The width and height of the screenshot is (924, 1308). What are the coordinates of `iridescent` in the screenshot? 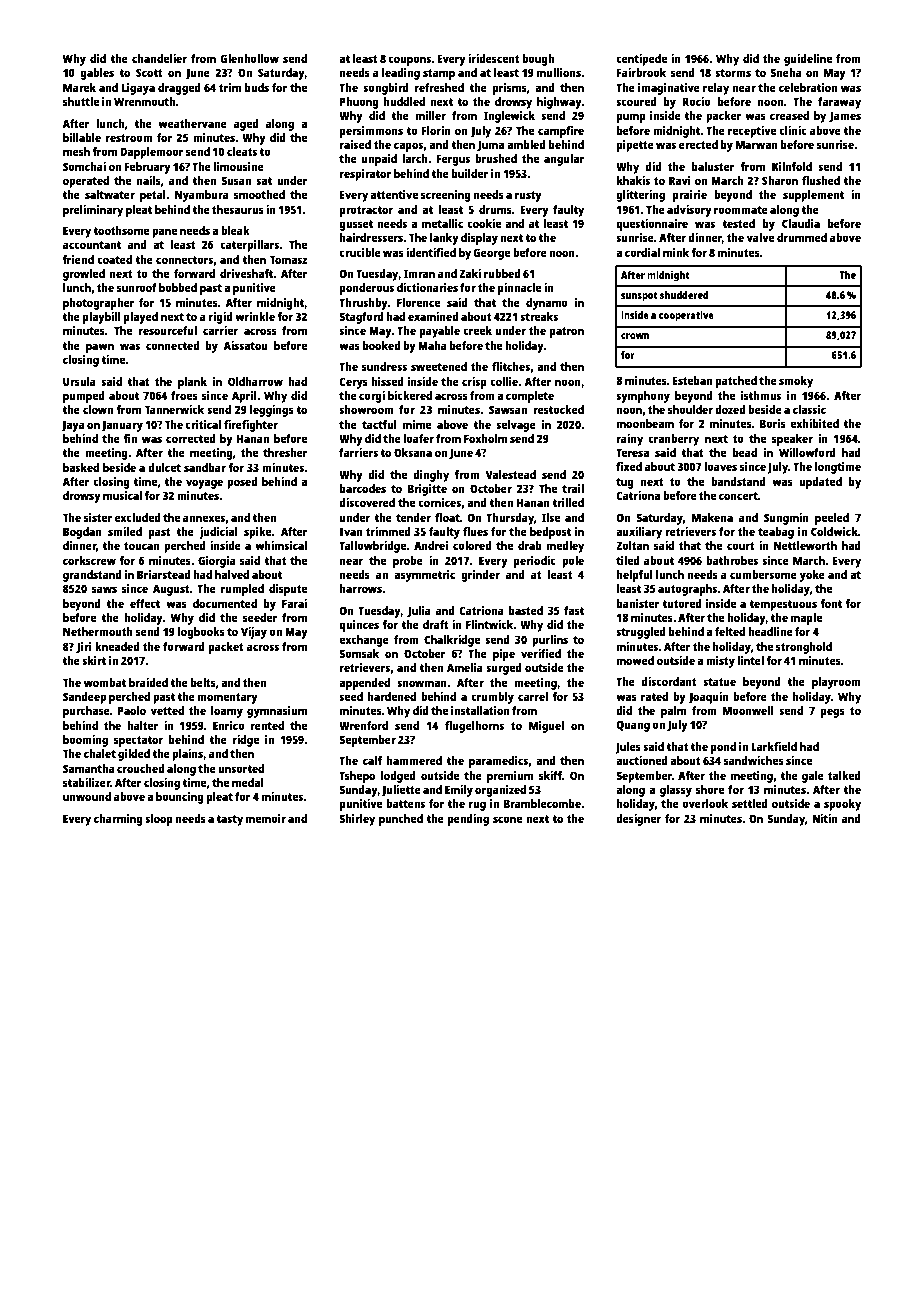 It's located at (494, 58).
